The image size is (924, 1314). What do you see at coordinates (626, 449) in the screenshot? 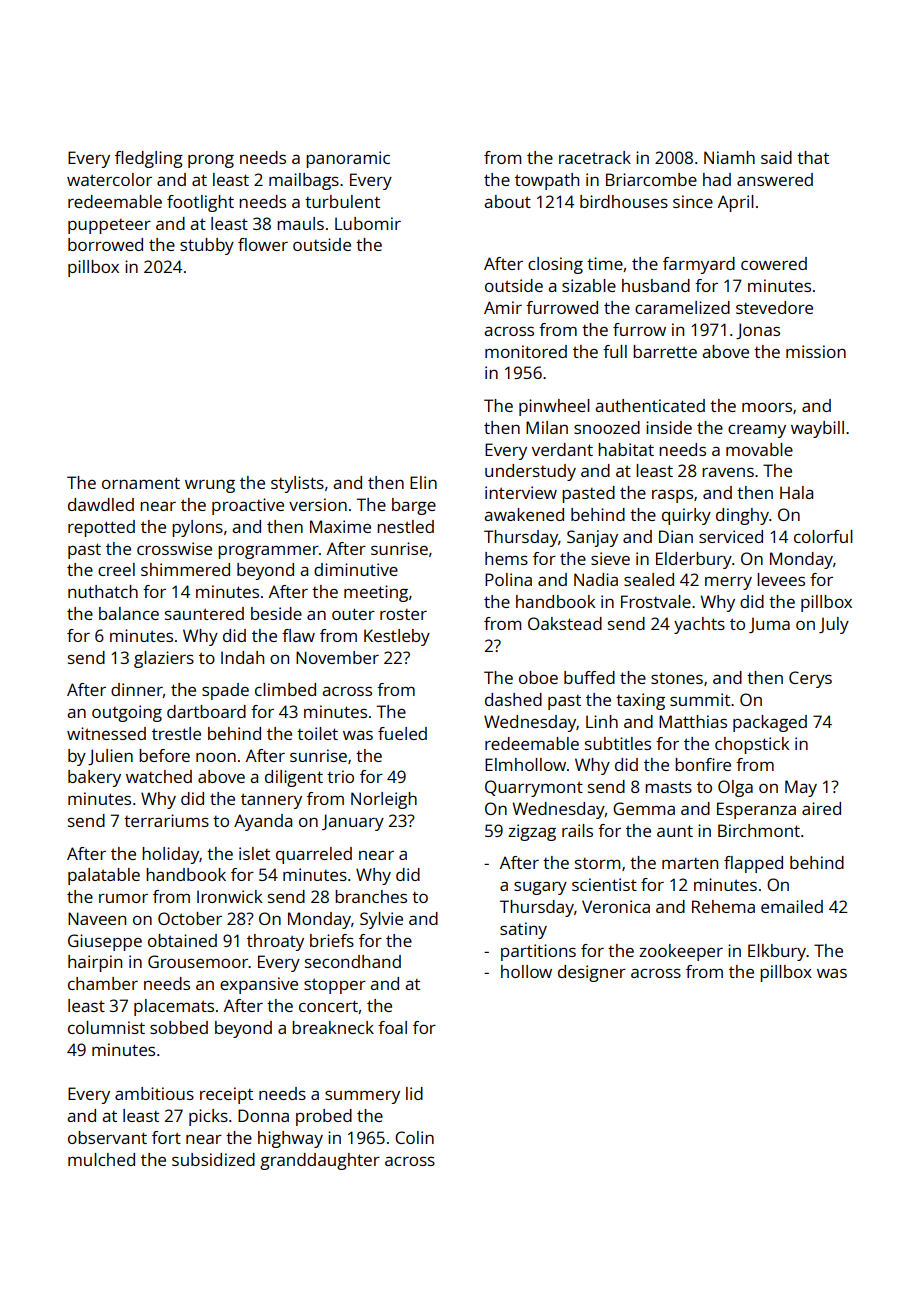
I see `habitat` at bounding box center [626, 449].
